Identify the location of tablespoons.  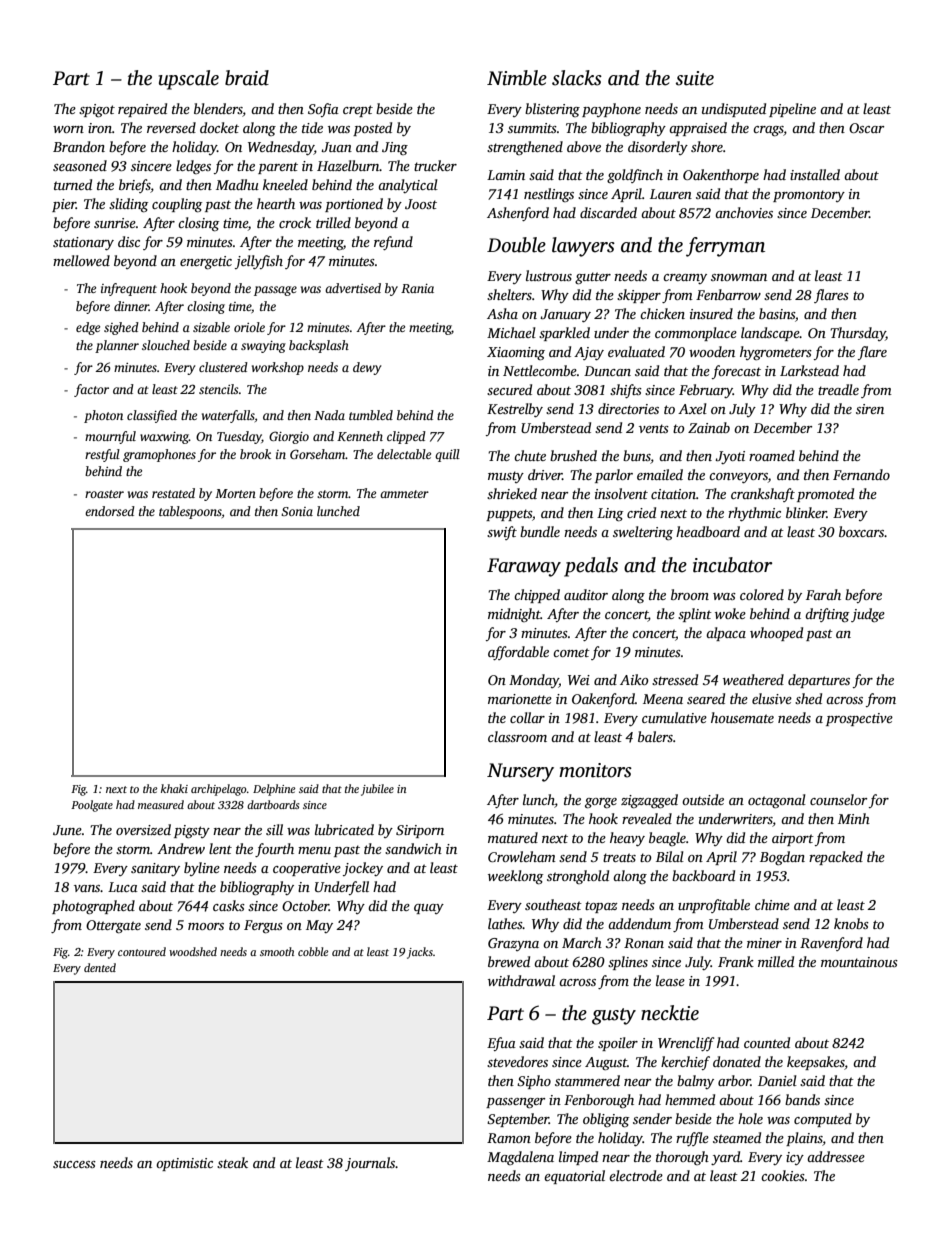
(190, 512).
